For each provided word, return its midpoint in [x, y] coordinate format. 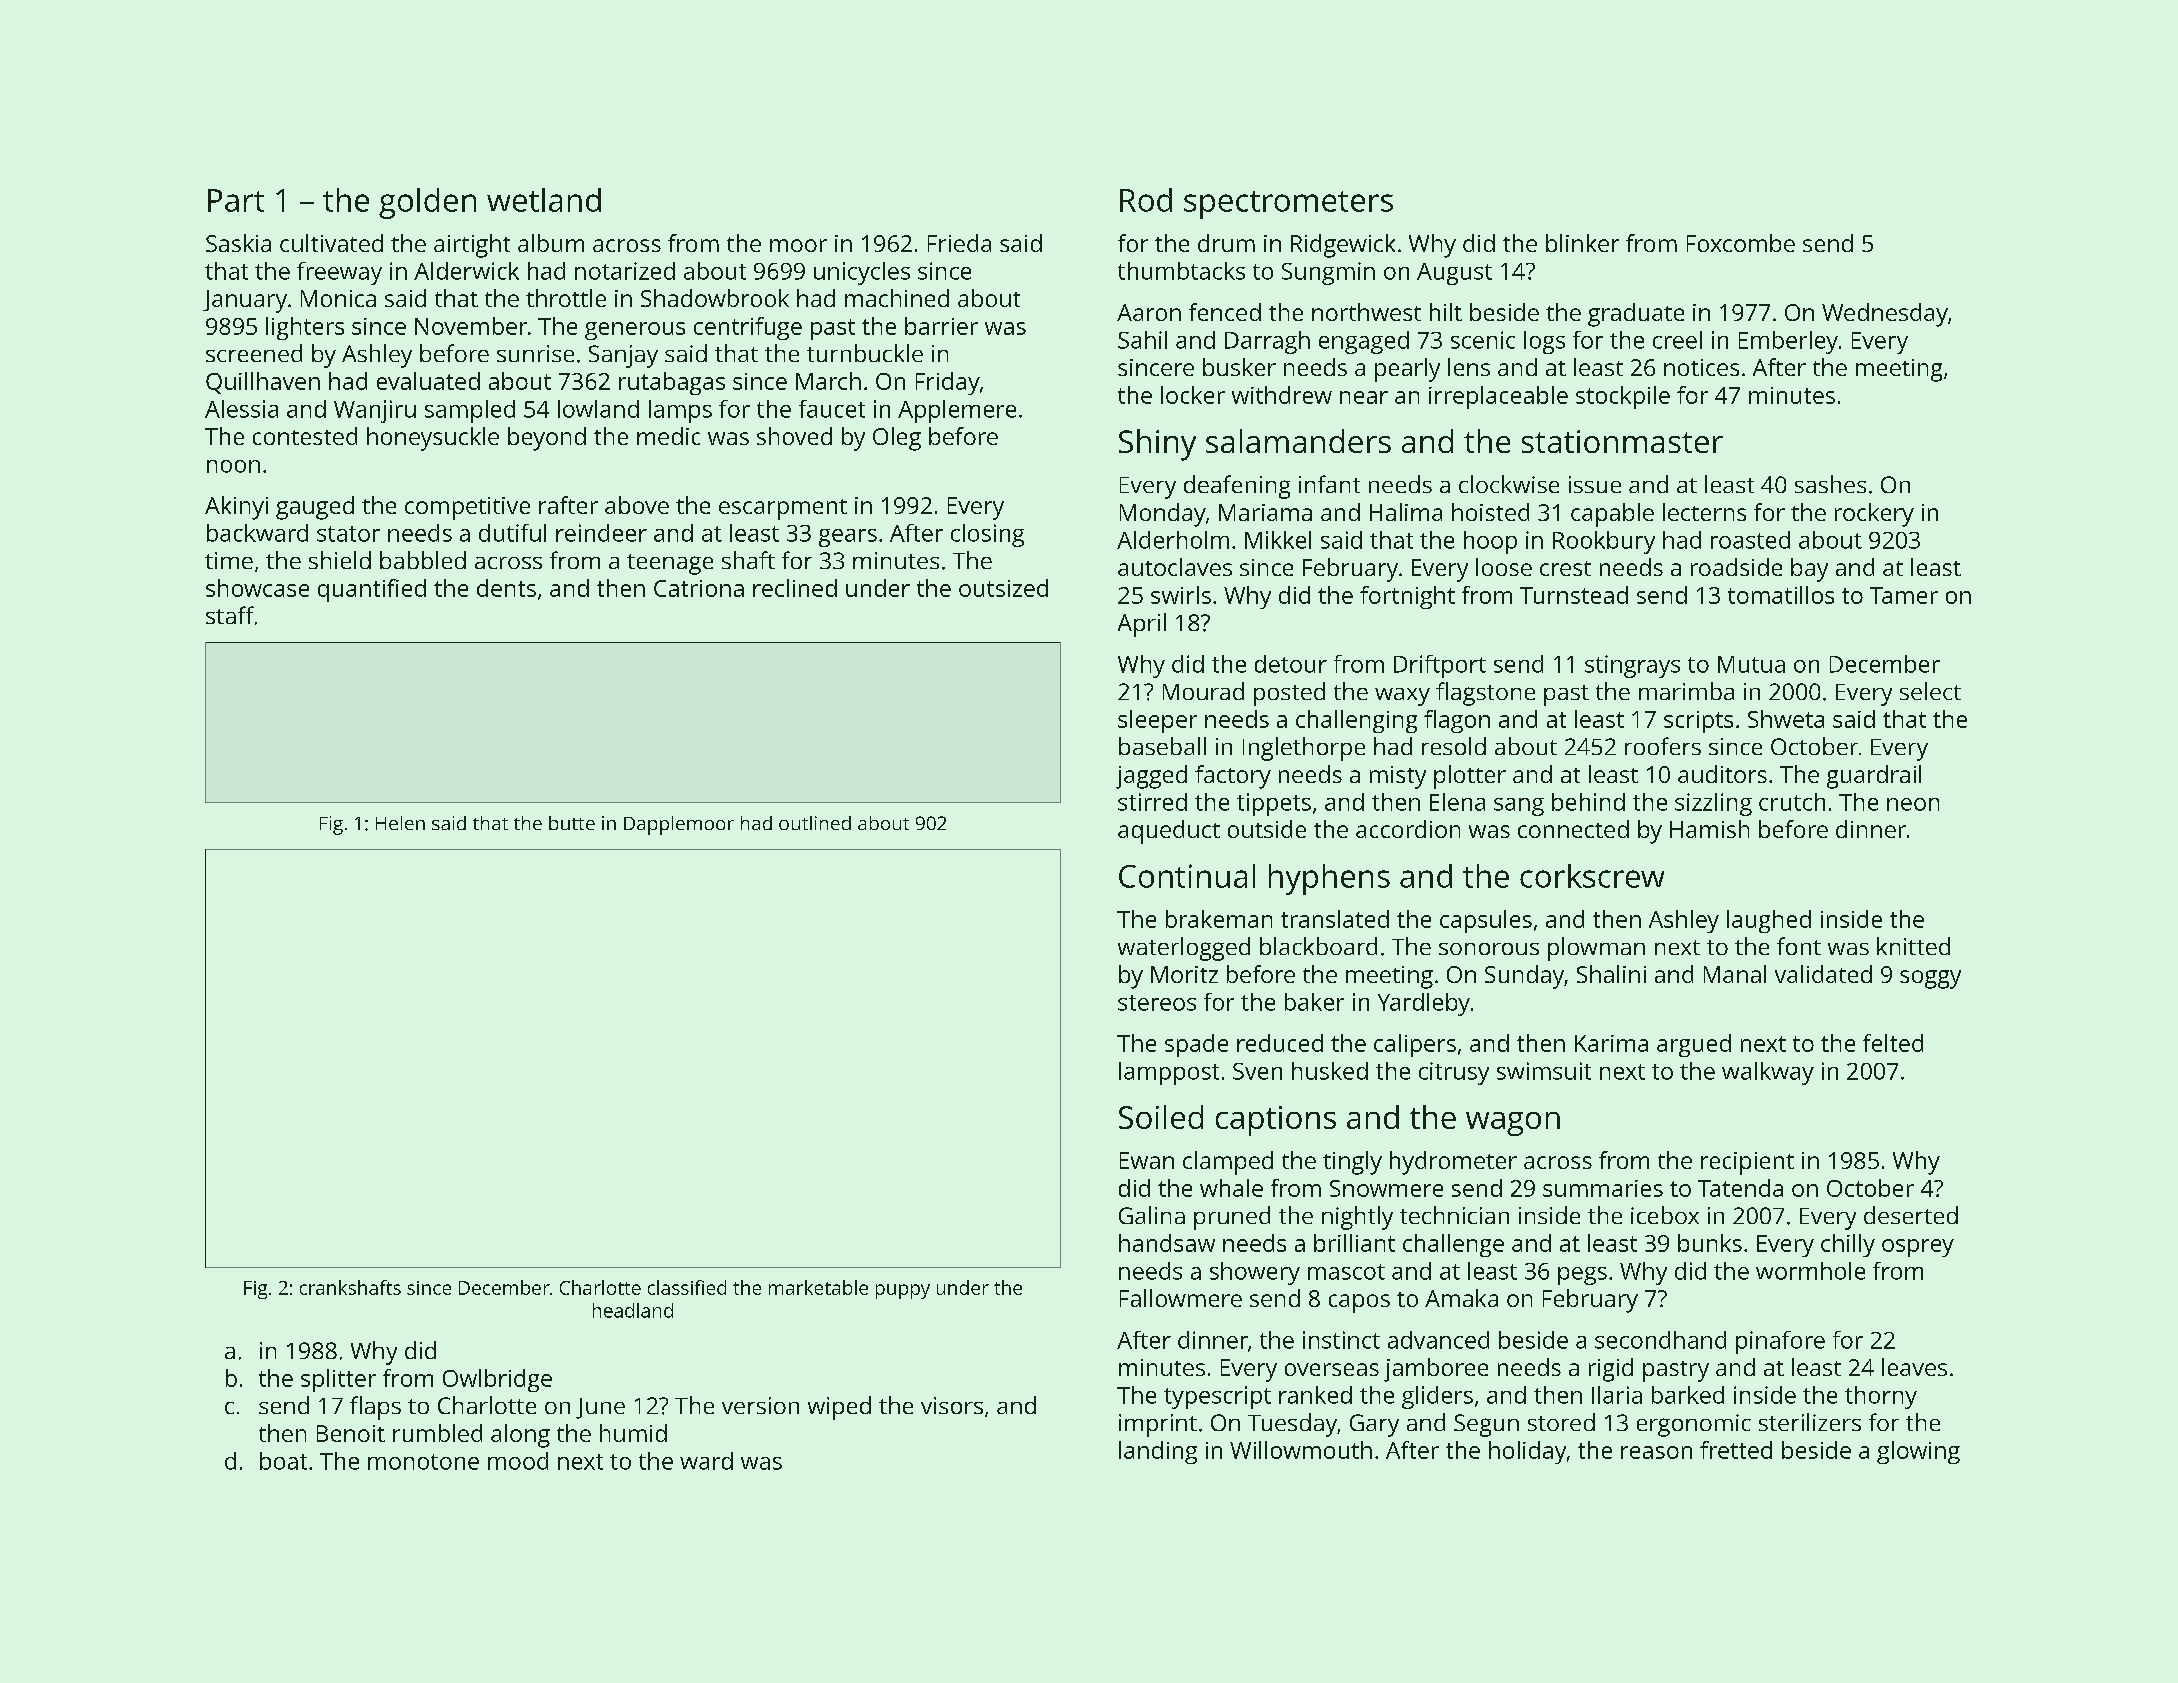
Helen [400, 823]
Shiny [1157, 445]
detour [1291, 664]
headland [633, 1310]
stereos [1157, 1003]
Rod [1146, 200]
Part [236, 200]
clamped [1228, 1163]
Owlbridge [497, 1380]
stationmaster [1622, 441]
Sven [1257, 1071]
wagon [1513, 1124]
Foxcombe [1741, 243]
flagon [1457, 721]
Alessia [241, 409]
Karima [1611, 1043]
